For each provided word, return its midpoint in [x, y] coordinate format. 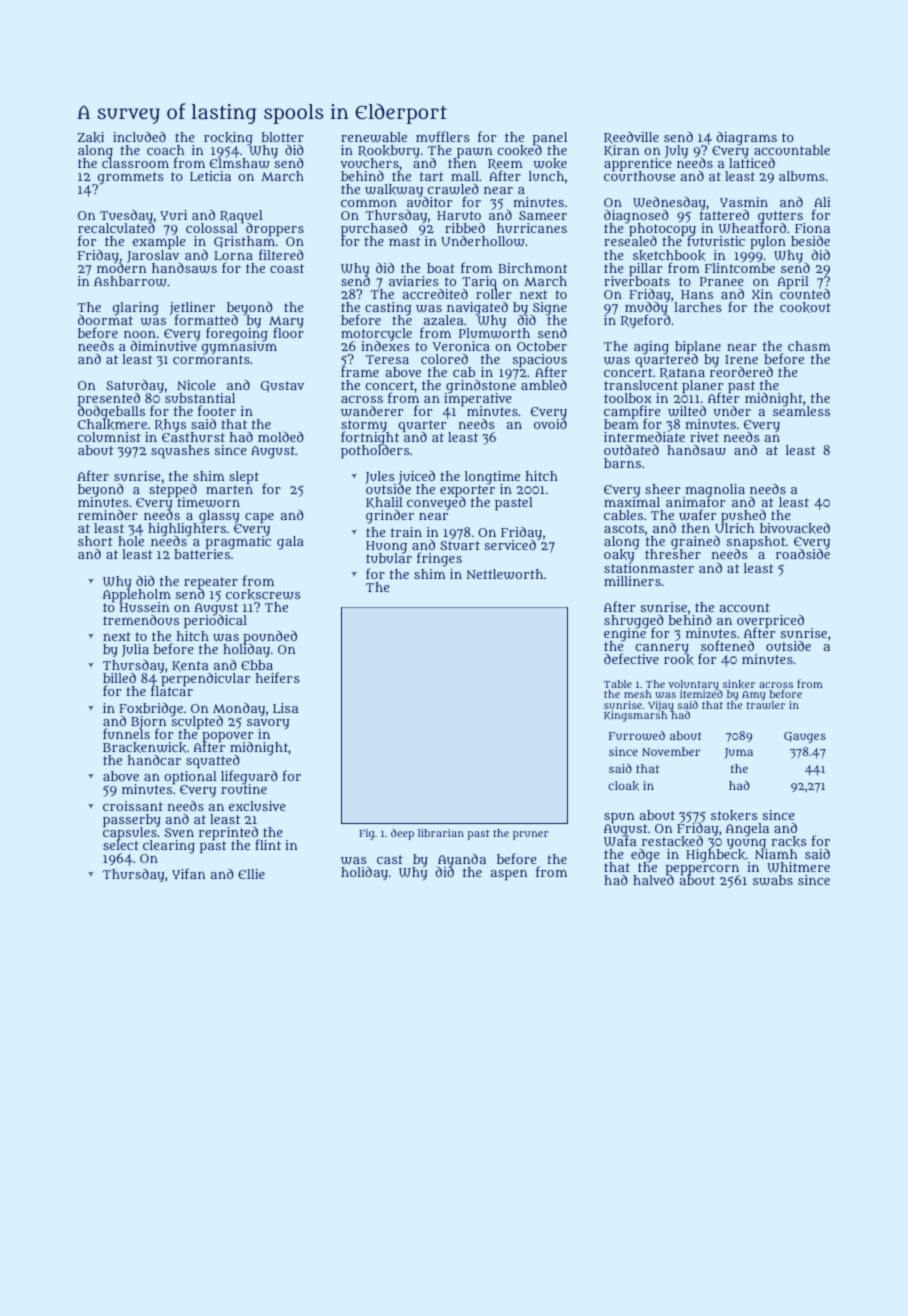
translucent [641, 385]
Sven [179, 832]
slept [244, 478]
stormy [365, 426]
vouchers [369, 163]
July [676, 151]
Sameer [543, 215]
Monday [239, 709]
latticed [752, 163]
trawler [766, 705]
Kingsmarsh [635, 717]
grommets [130, 178]
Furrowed [637, 735]
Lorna [233, 255]
